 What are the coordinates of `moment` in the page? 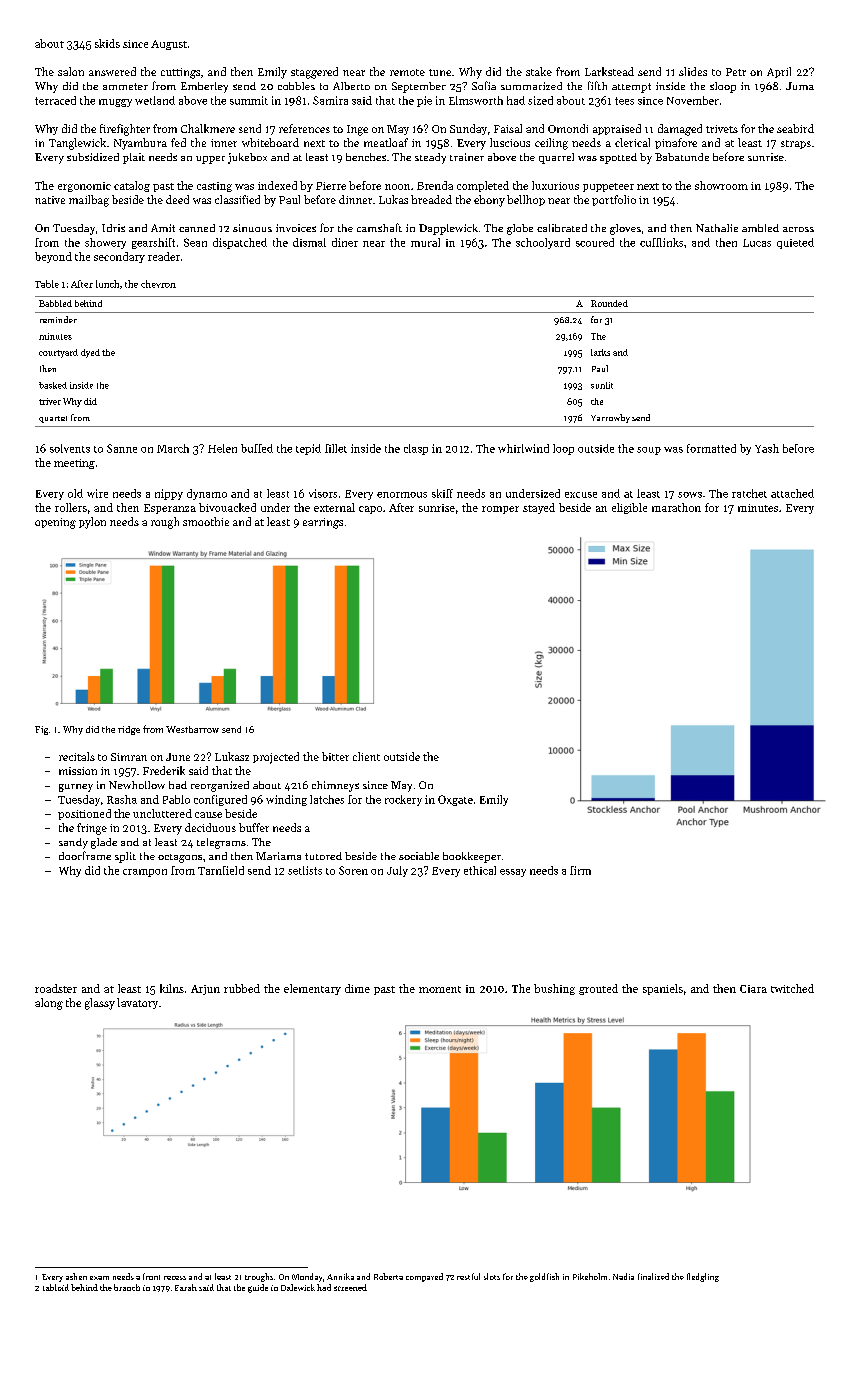 It's located at (440, 989).
